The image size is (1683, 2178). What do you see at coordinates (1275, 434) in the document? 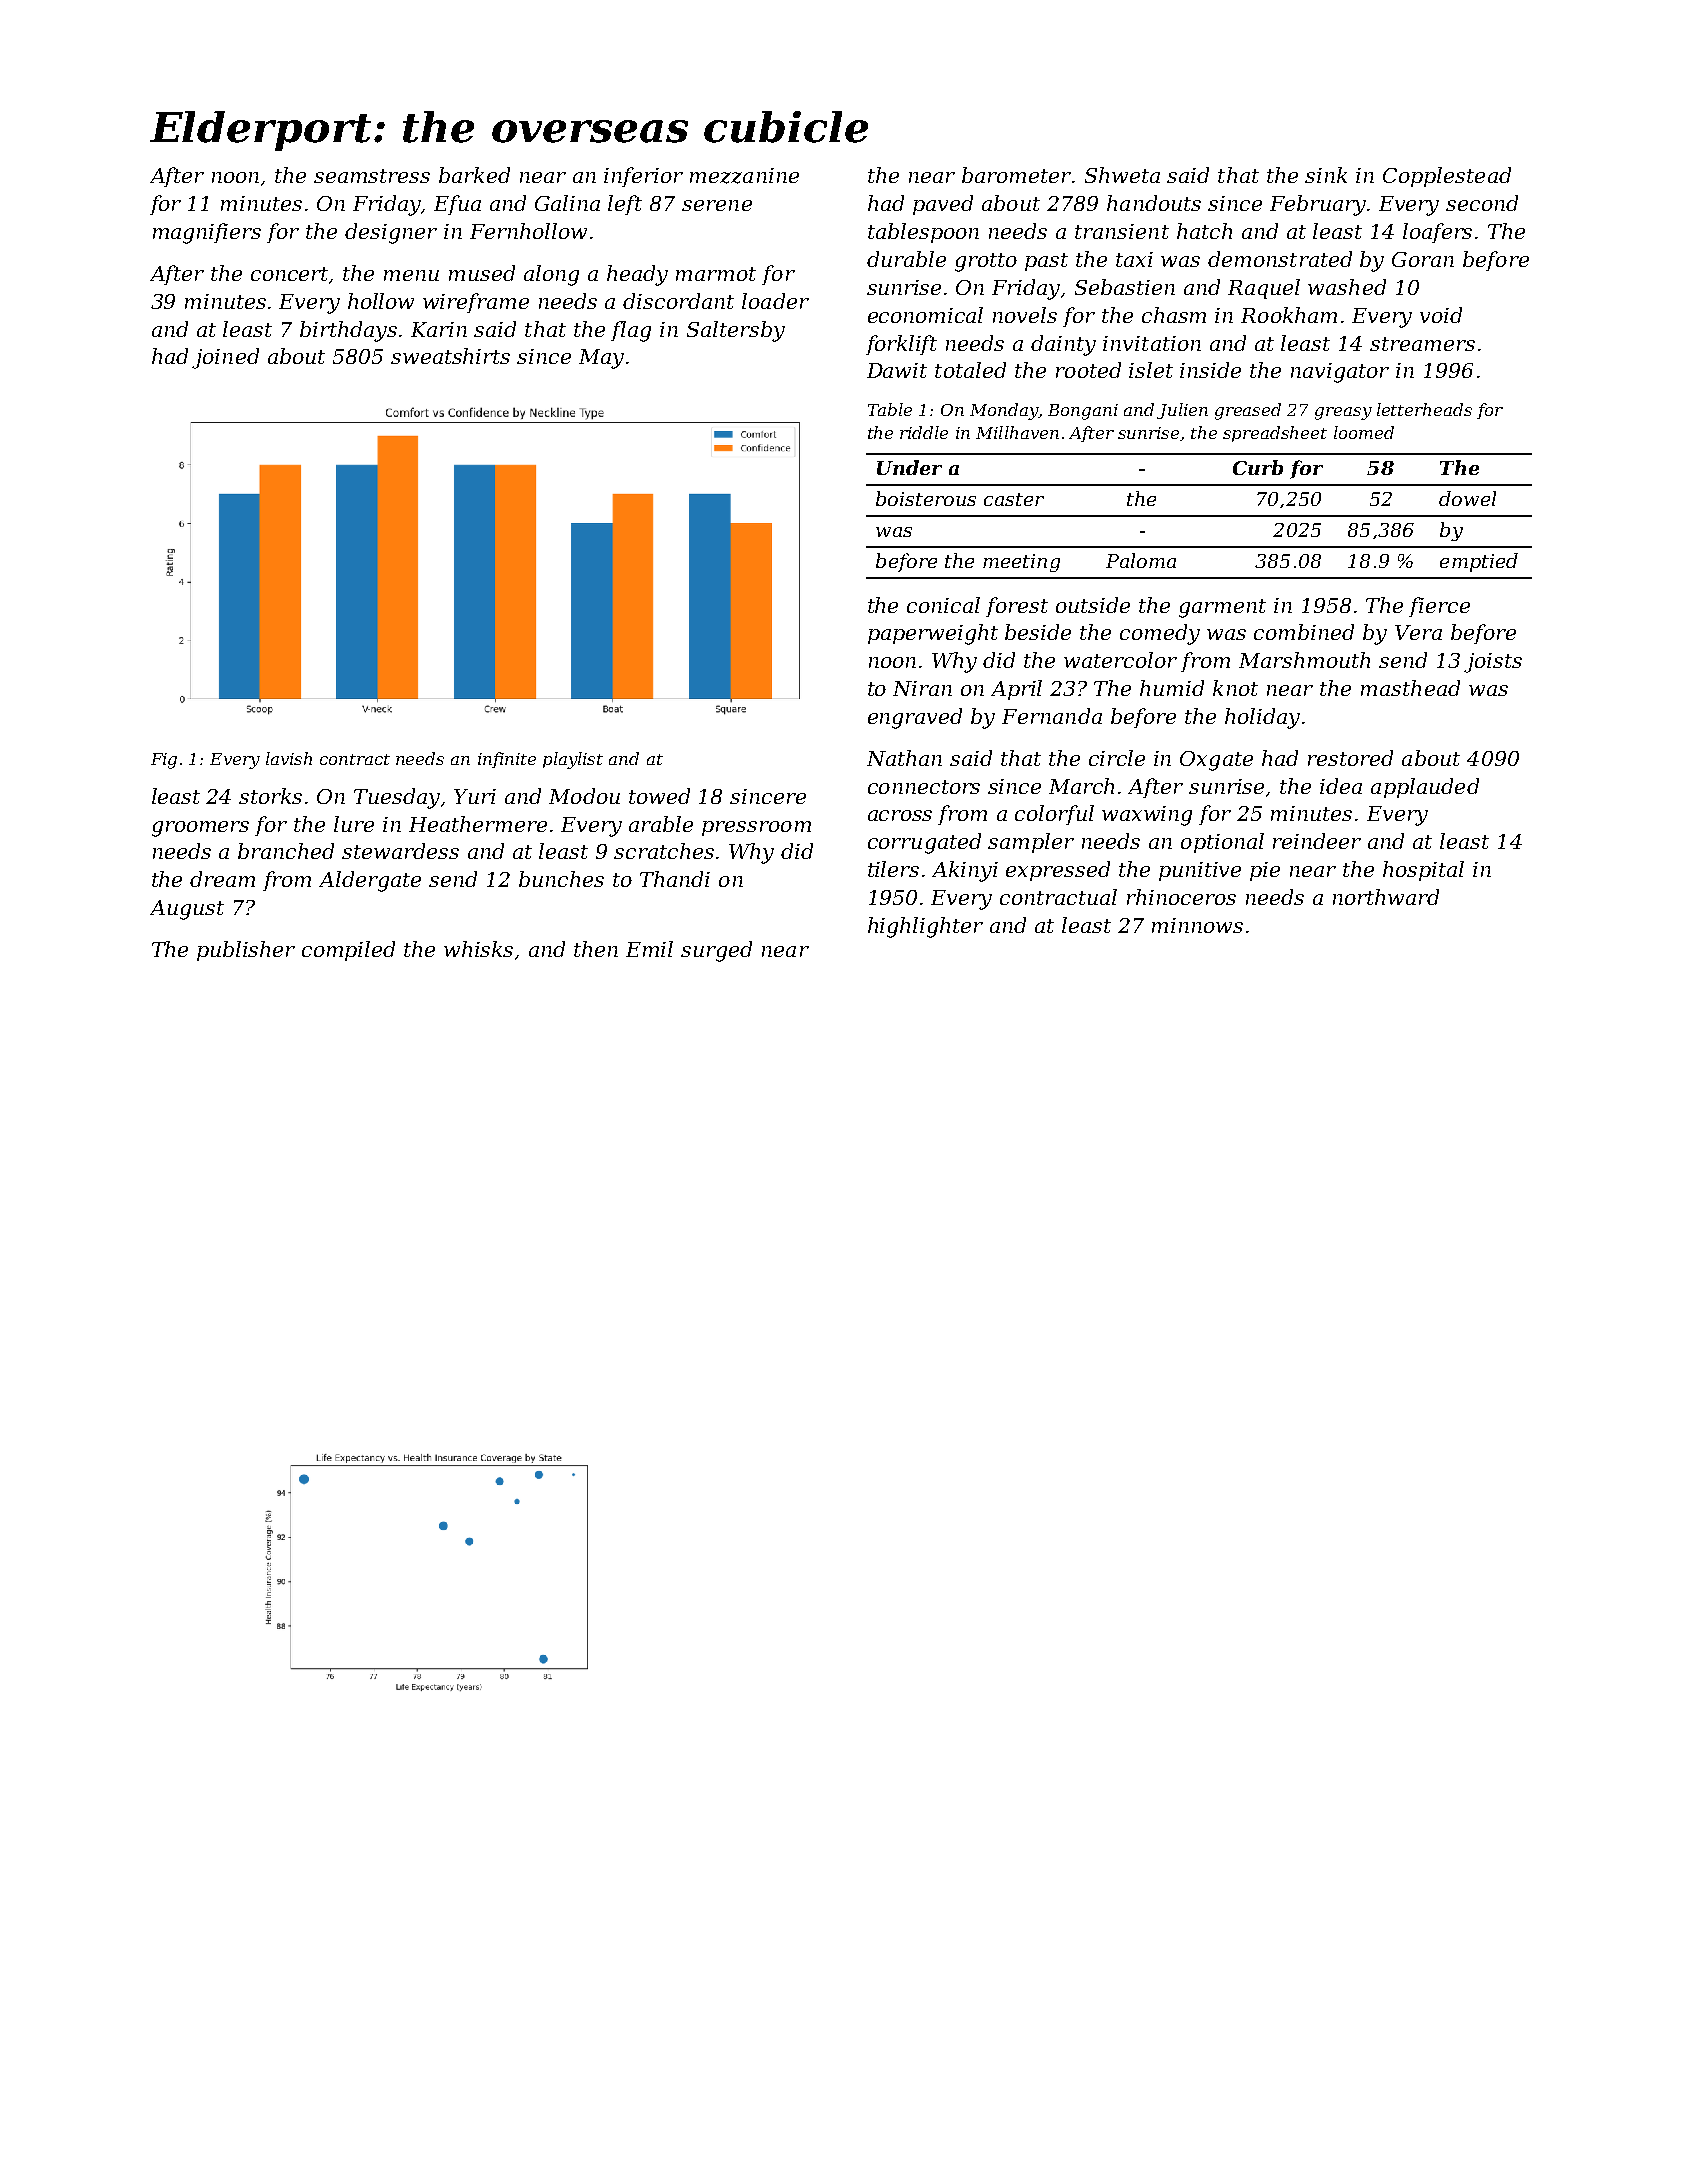
I see `spreadsheet` at bounding box center [1275, 434].
